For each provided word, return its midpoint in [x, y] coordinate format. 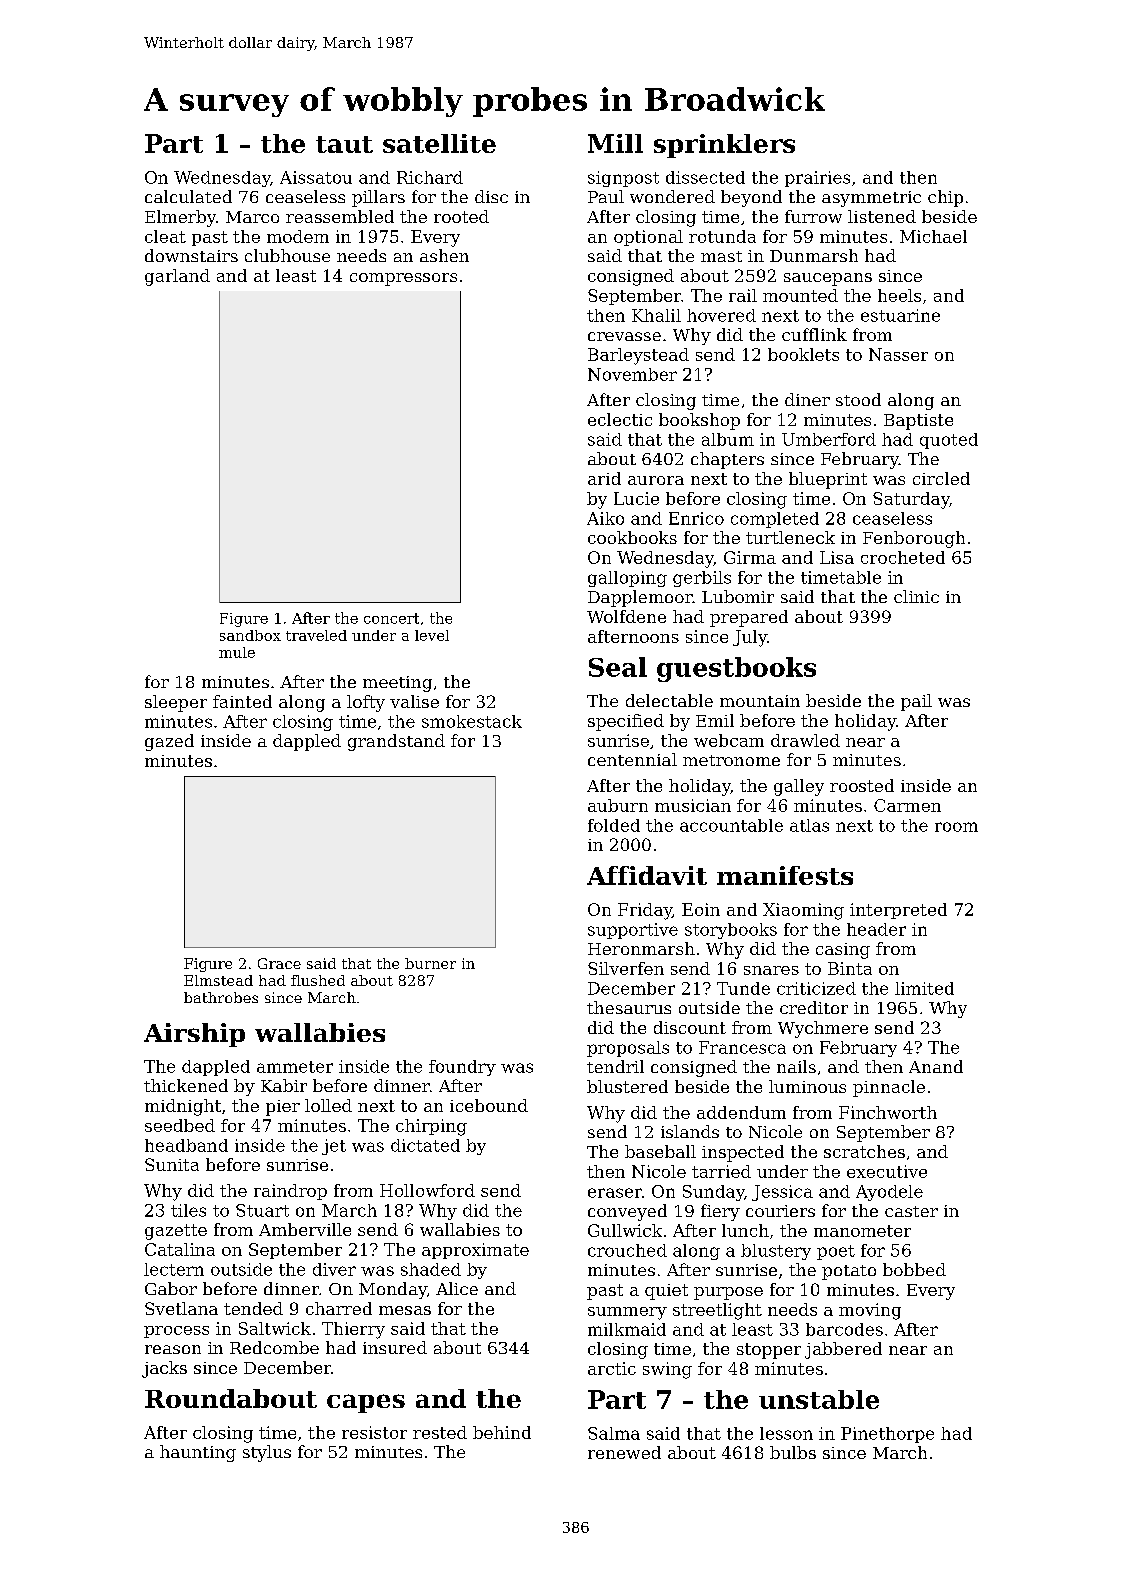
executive [887, 1171]
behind [502, 1432]
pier [283, 1108]
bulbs [793, 1452]
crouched [627, 1250]
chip [945, 198]
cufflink [814, 334]
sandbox [250, 635]
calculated [188, 196]
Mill [615, 143]
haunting [198, 1453]
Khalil [656, 315]
